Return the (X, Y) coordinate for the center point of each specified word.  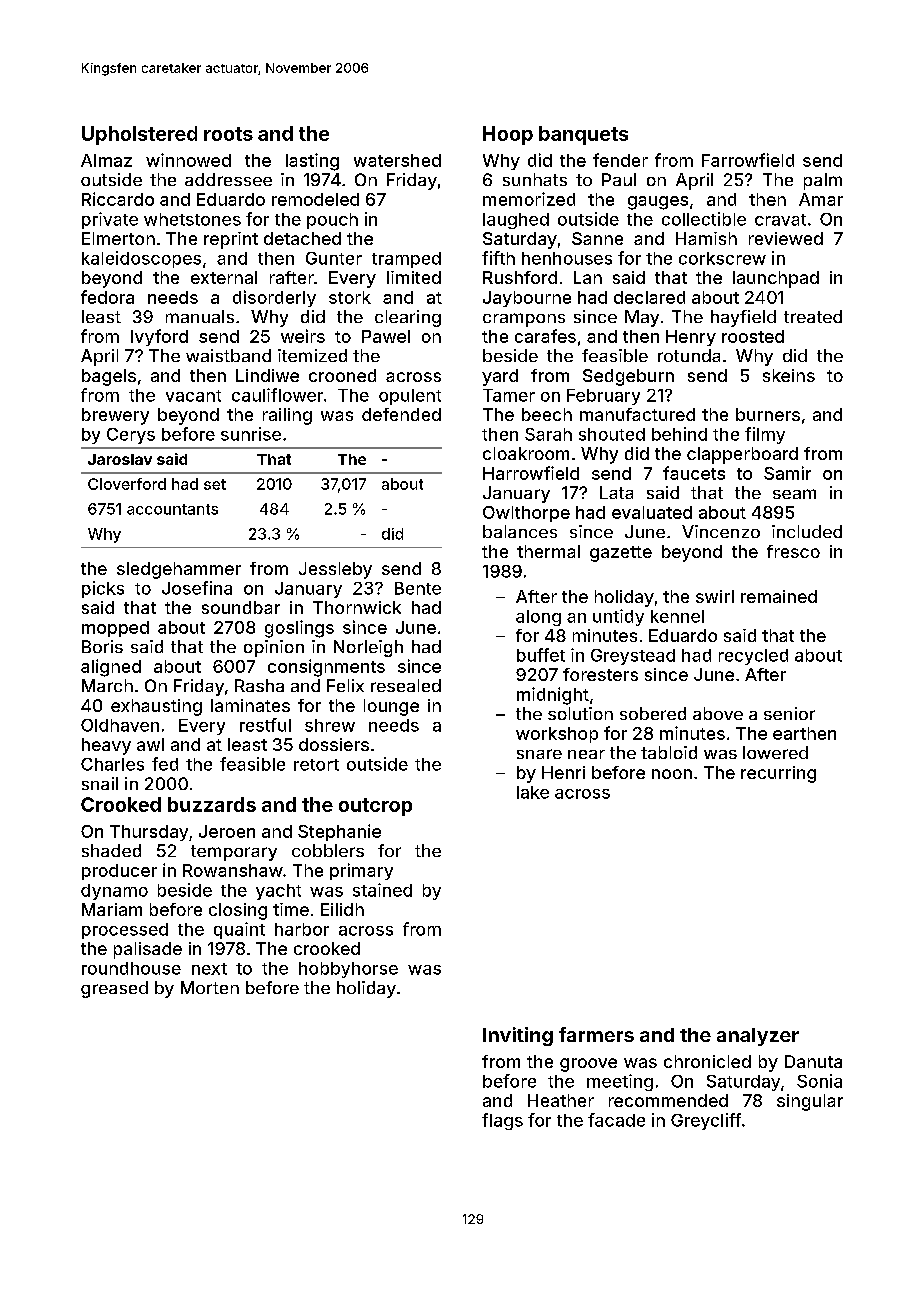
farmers (596, 1034)
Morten (210, 987)
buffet (541, 655)
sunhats (535, 179)
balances (520, 531)
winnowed (188, 160)
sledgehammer (179, 570)
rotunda (689, 355)
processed (125, 931)
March (107, 685)
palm (823, 181)
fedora (107, 297)
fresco (793, 551)
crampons (524, 320)
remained (779, 596)
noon (672, 774)
